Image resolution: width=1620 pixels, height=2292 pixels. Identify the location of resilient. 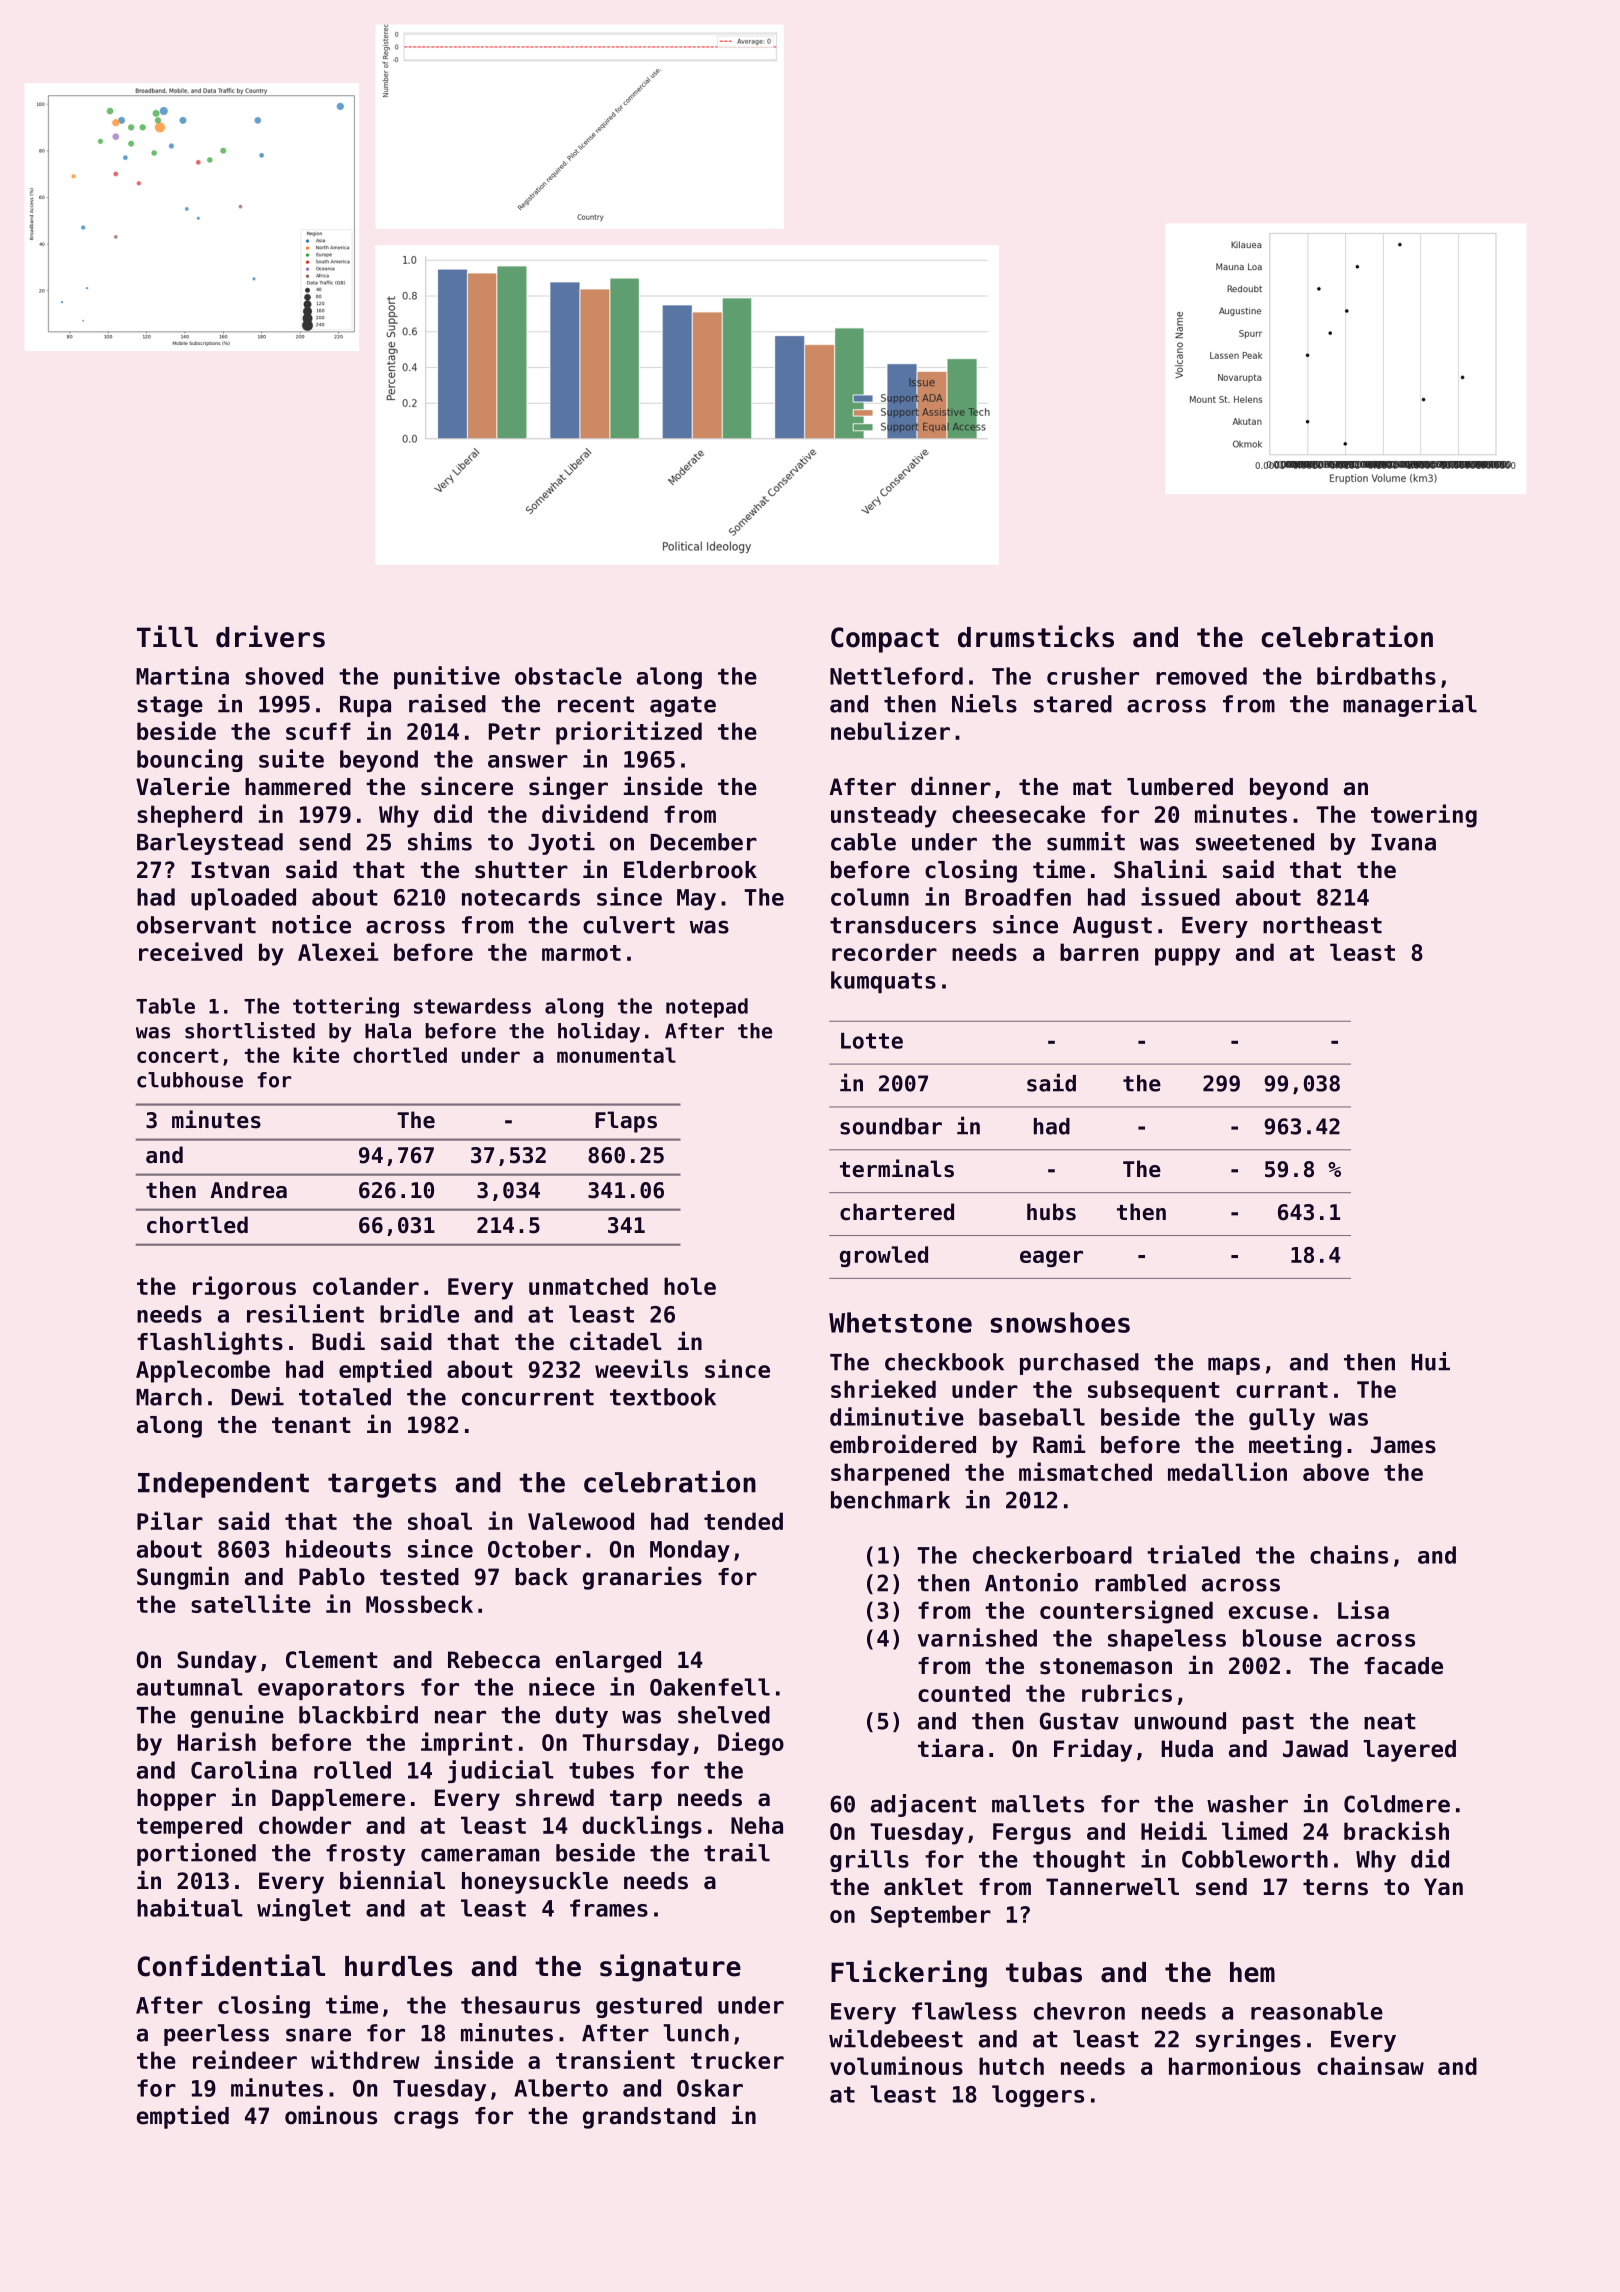
(305, 1313).
